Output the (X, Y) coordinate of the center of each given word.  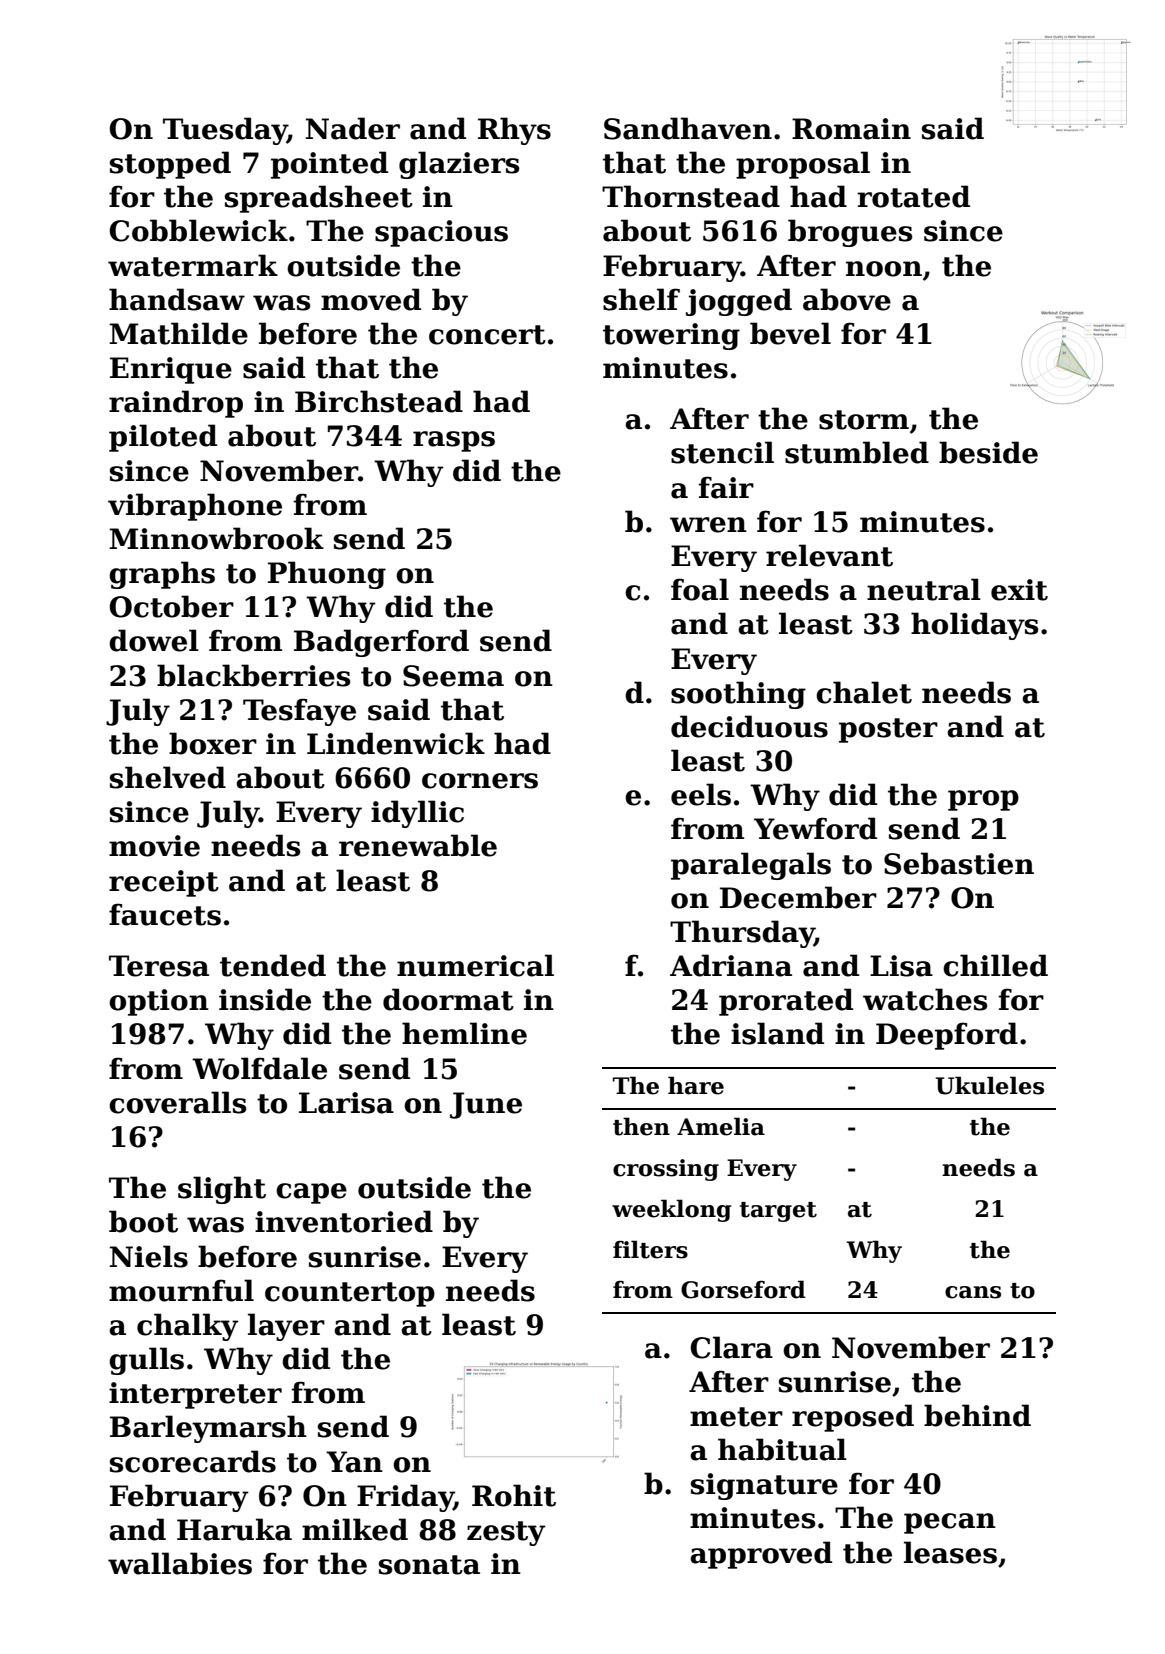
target (778, 1212)
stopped (170, 165)
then (641, 1126)
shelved (168, 777)
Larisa (346, 1103)
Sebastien (959, 863)
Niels (149, 1256)
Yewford (815, 828)
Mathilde (178, 333)
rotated (913, 196)
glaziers (459, 165)
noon (884, 269)
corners (480, 781)
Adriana (731, 965)
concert (487, 335)
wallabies (180, 1563)
